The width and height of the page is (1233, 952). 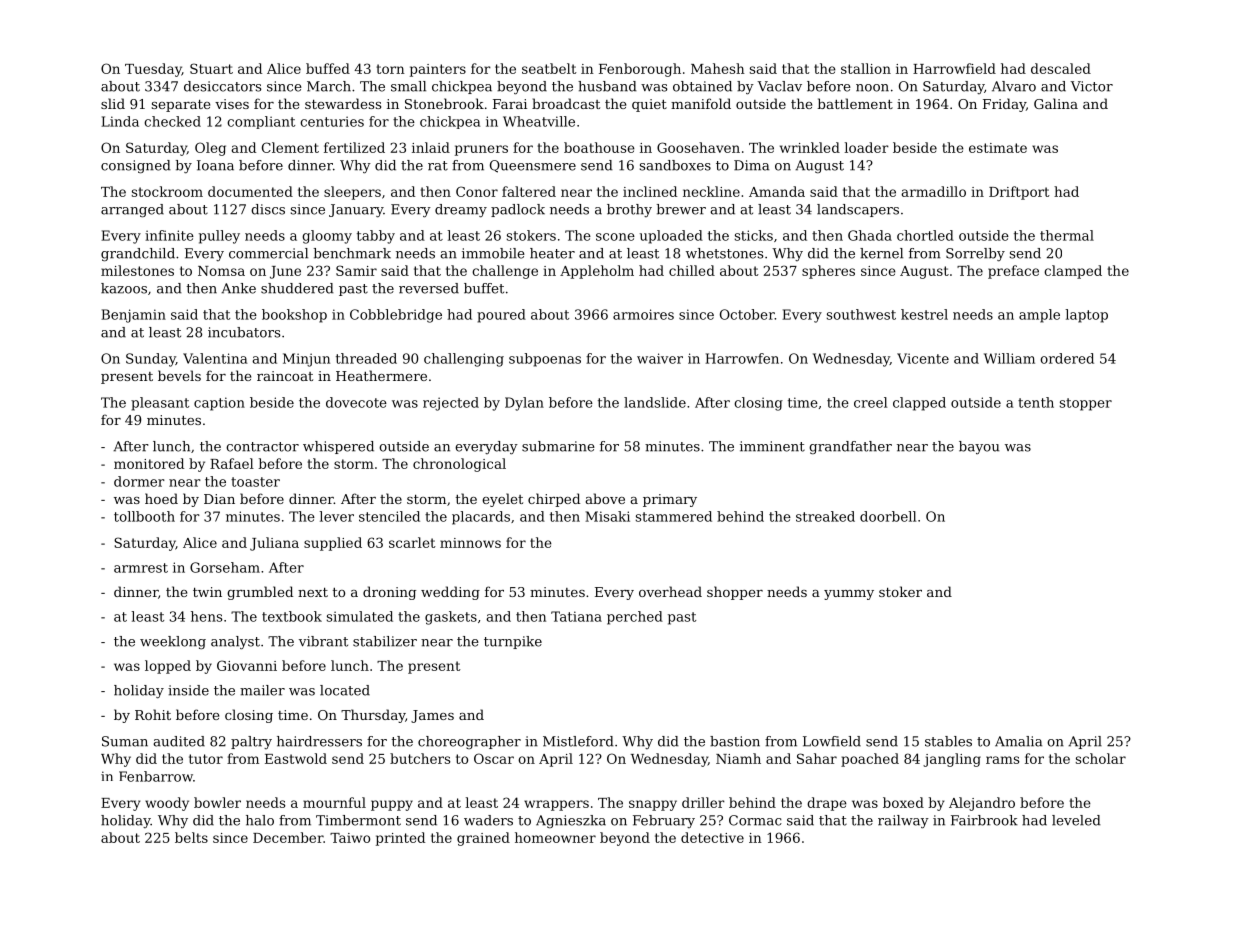 I want to click on yummy, so click(x=849, y=595).
